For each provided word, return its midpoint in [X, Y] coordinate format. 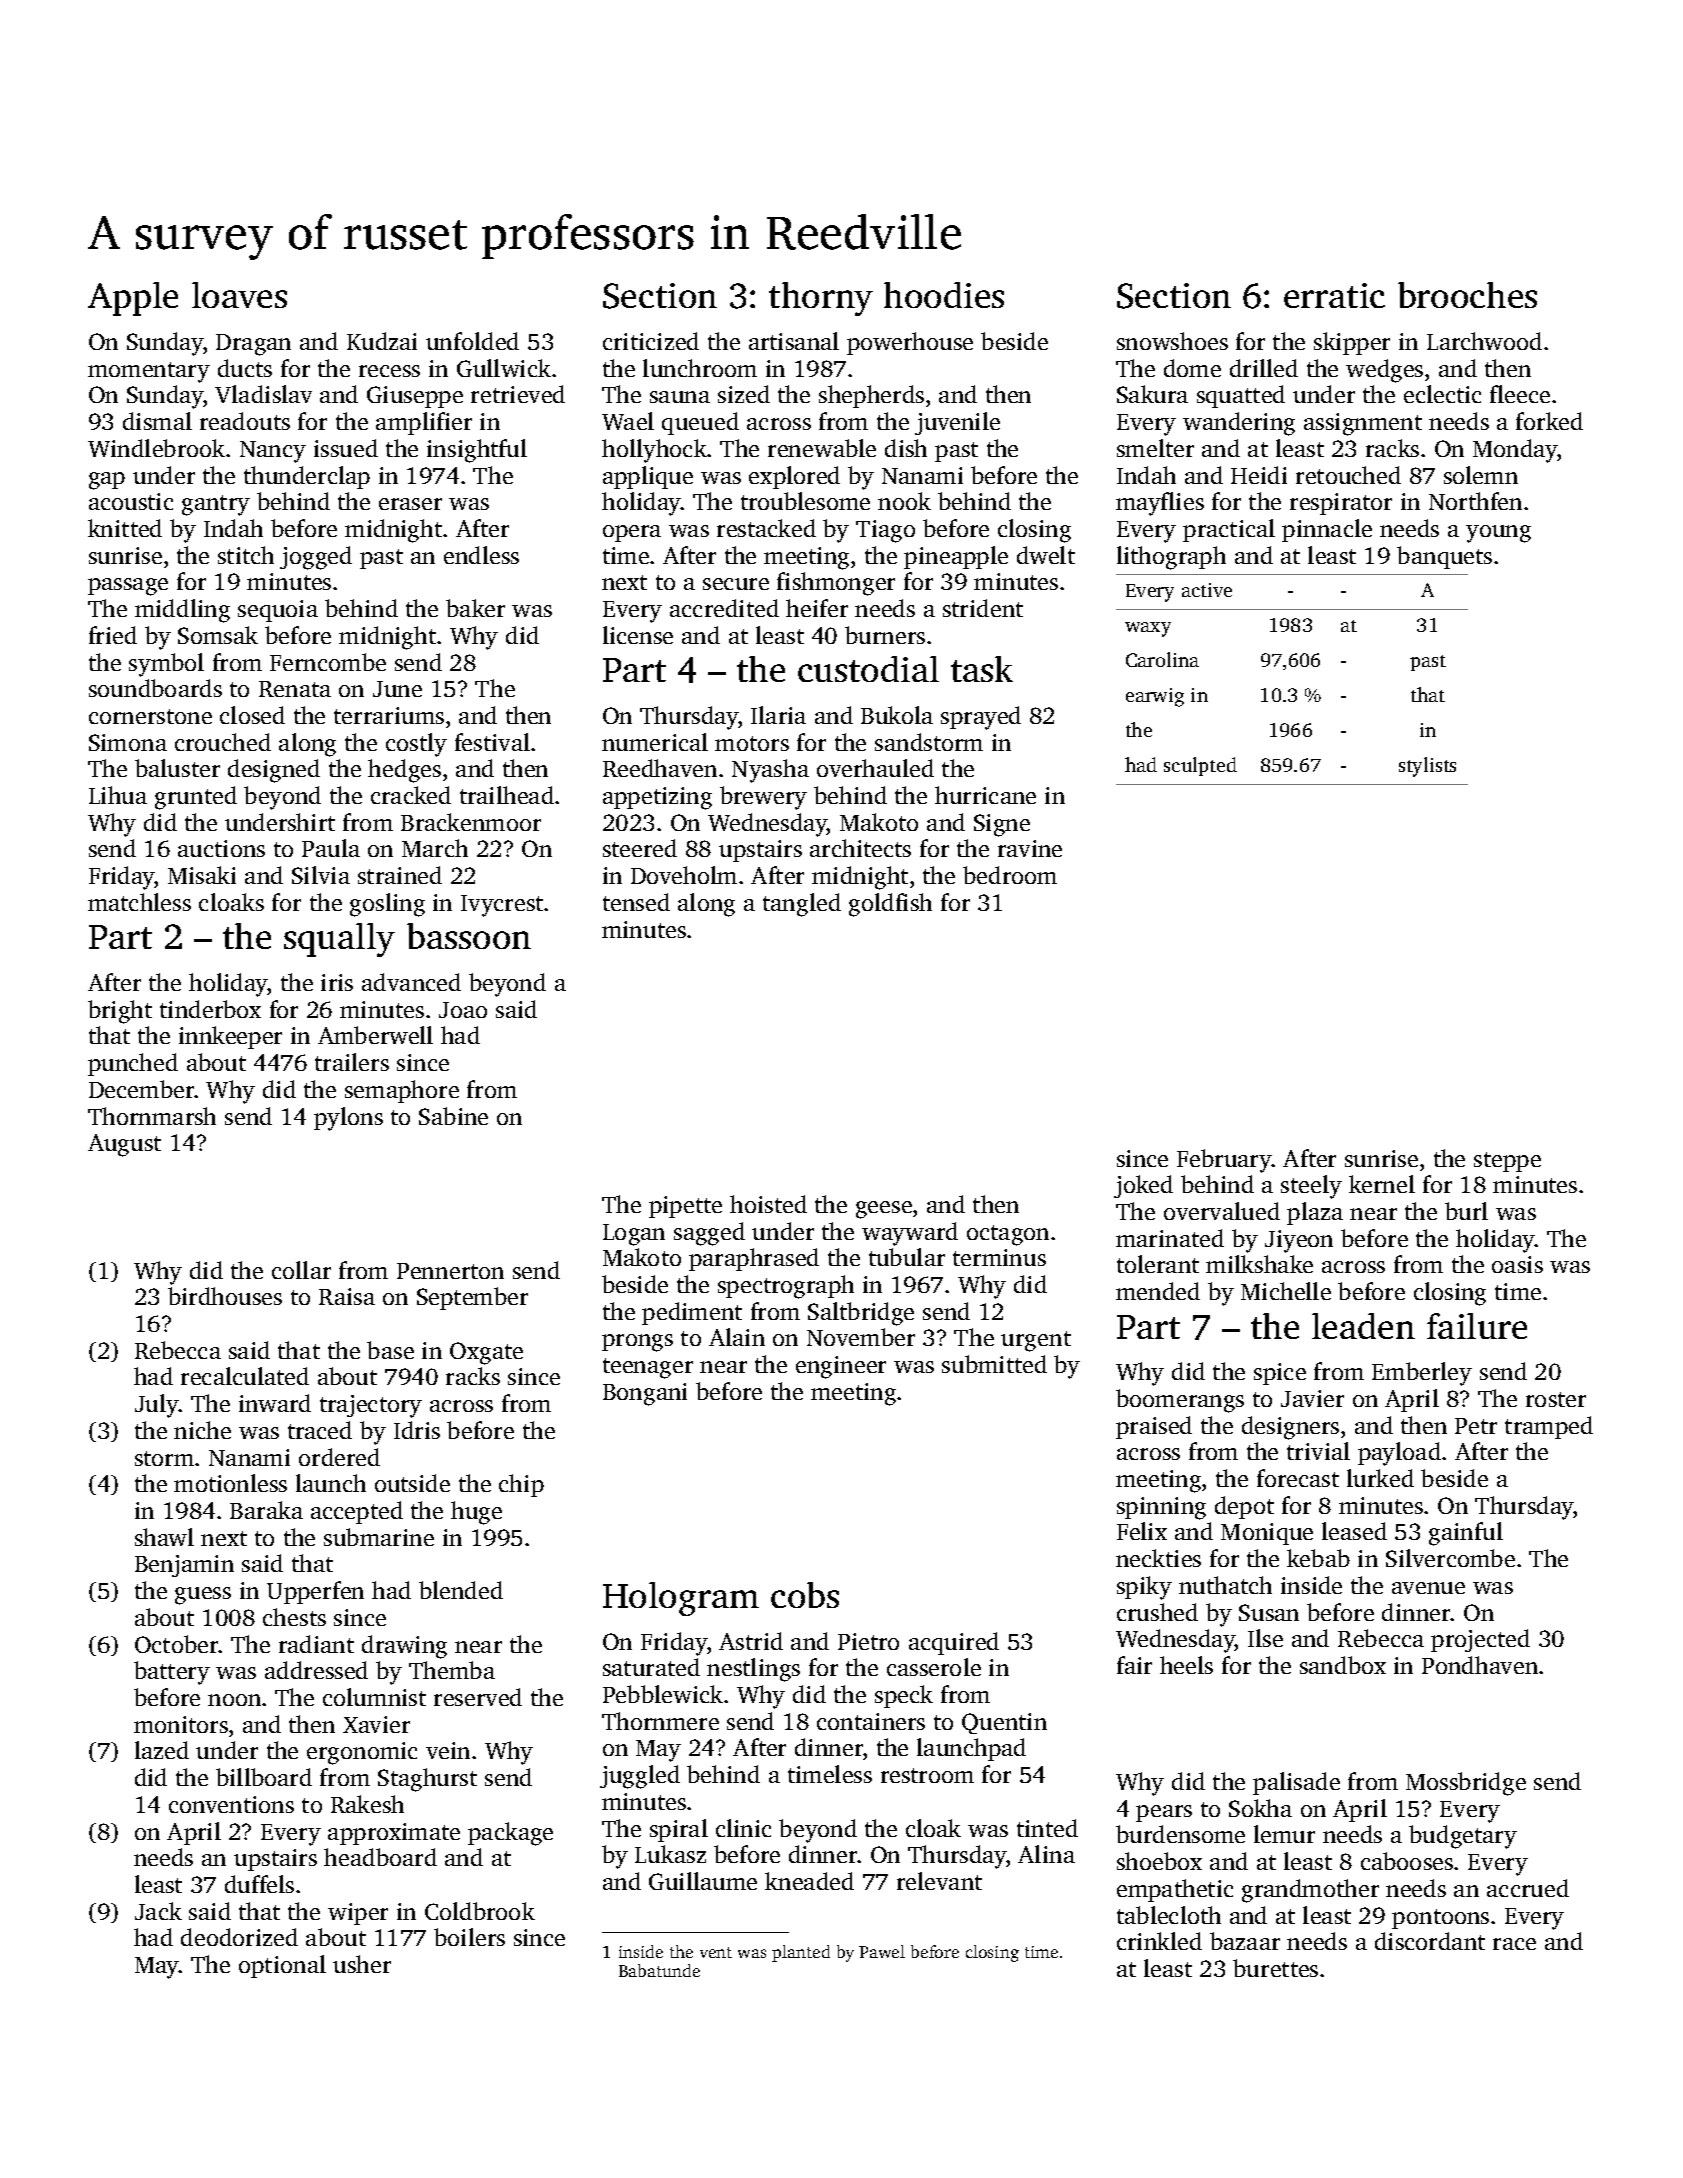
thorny [821, 299]
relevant [939, 1881]
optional [282, 1966]
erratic [1334, 295]
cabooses [1407, 1861]
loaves [239, 295]
